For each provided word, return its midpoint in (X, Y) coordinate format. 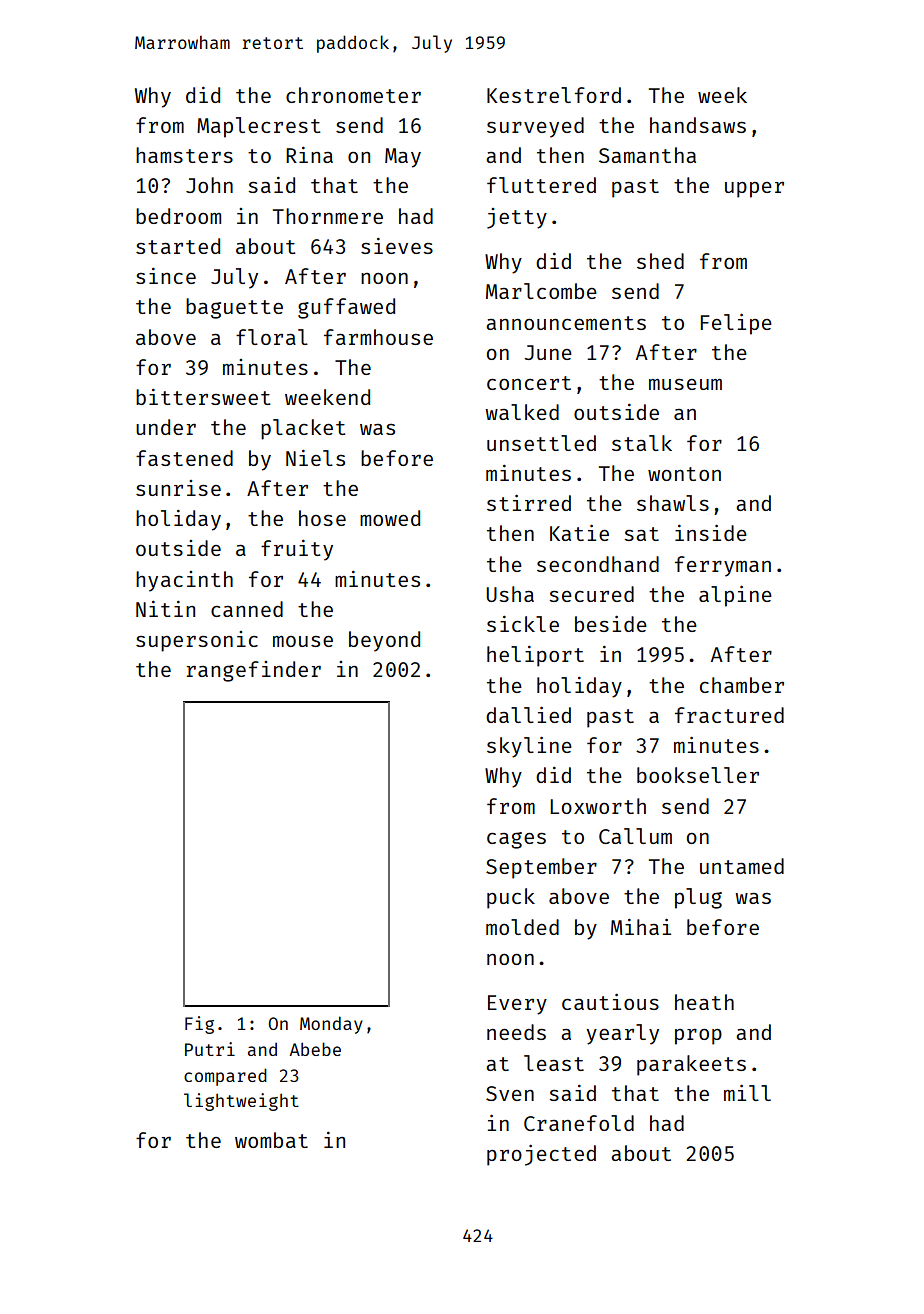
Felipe (736, 324)
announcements (566, 323)
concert (529, 383)
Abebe (315, 1049)
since (166, 276)
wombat (271, 1140)
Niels (315, 458)
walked (522, 412)
